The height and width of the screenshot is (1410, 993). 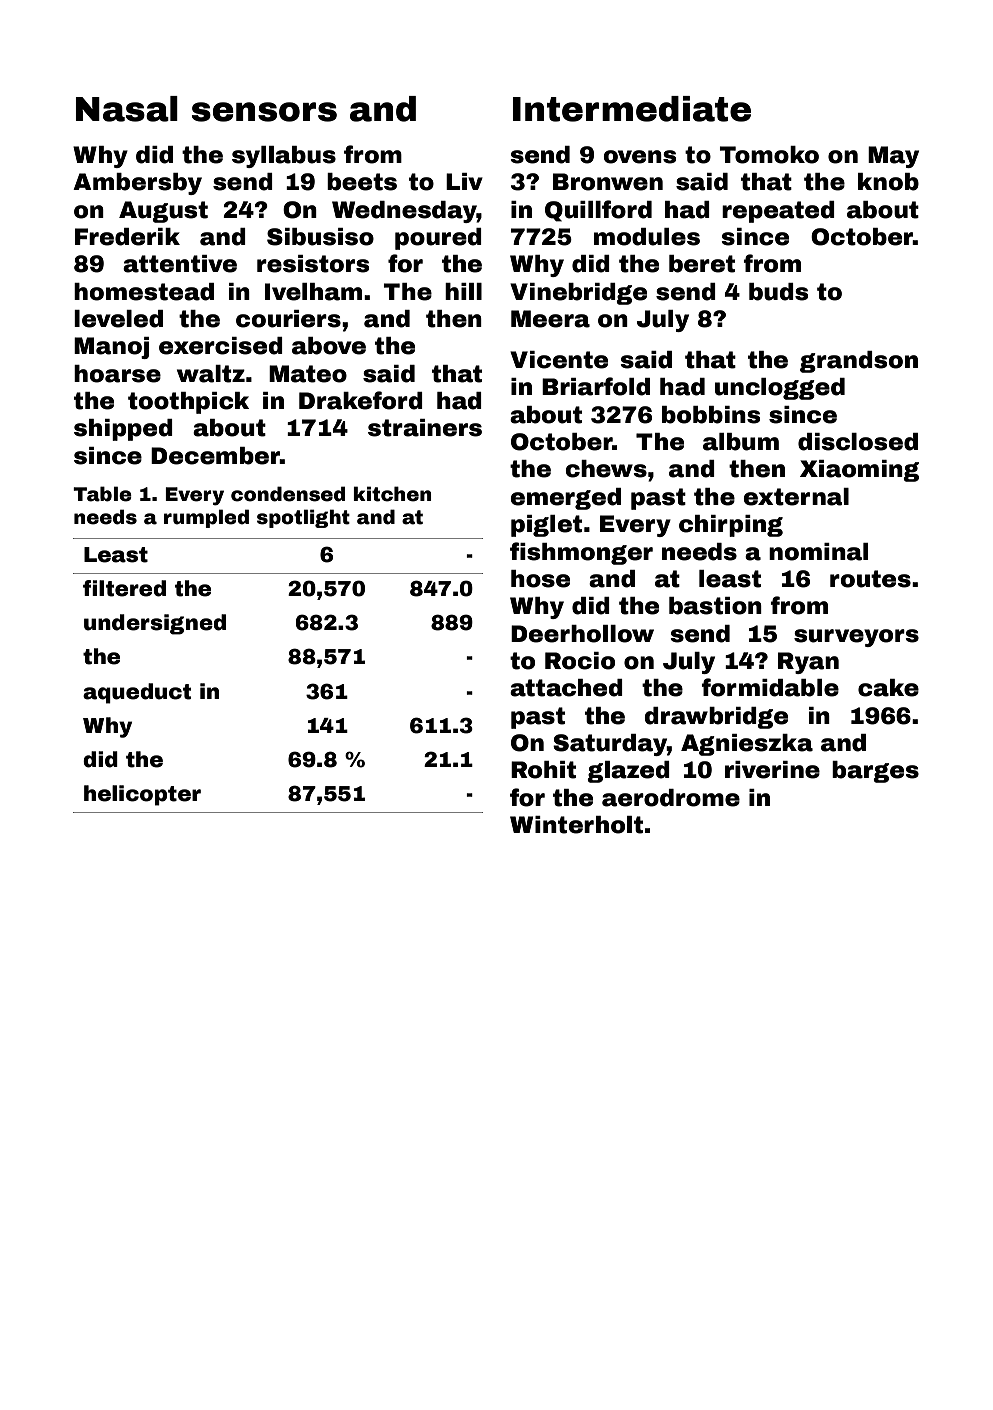 What do you see at coordinates (576, 825) in the screenshot?
I see `Winterholt` at bounding box center [576, 825].
